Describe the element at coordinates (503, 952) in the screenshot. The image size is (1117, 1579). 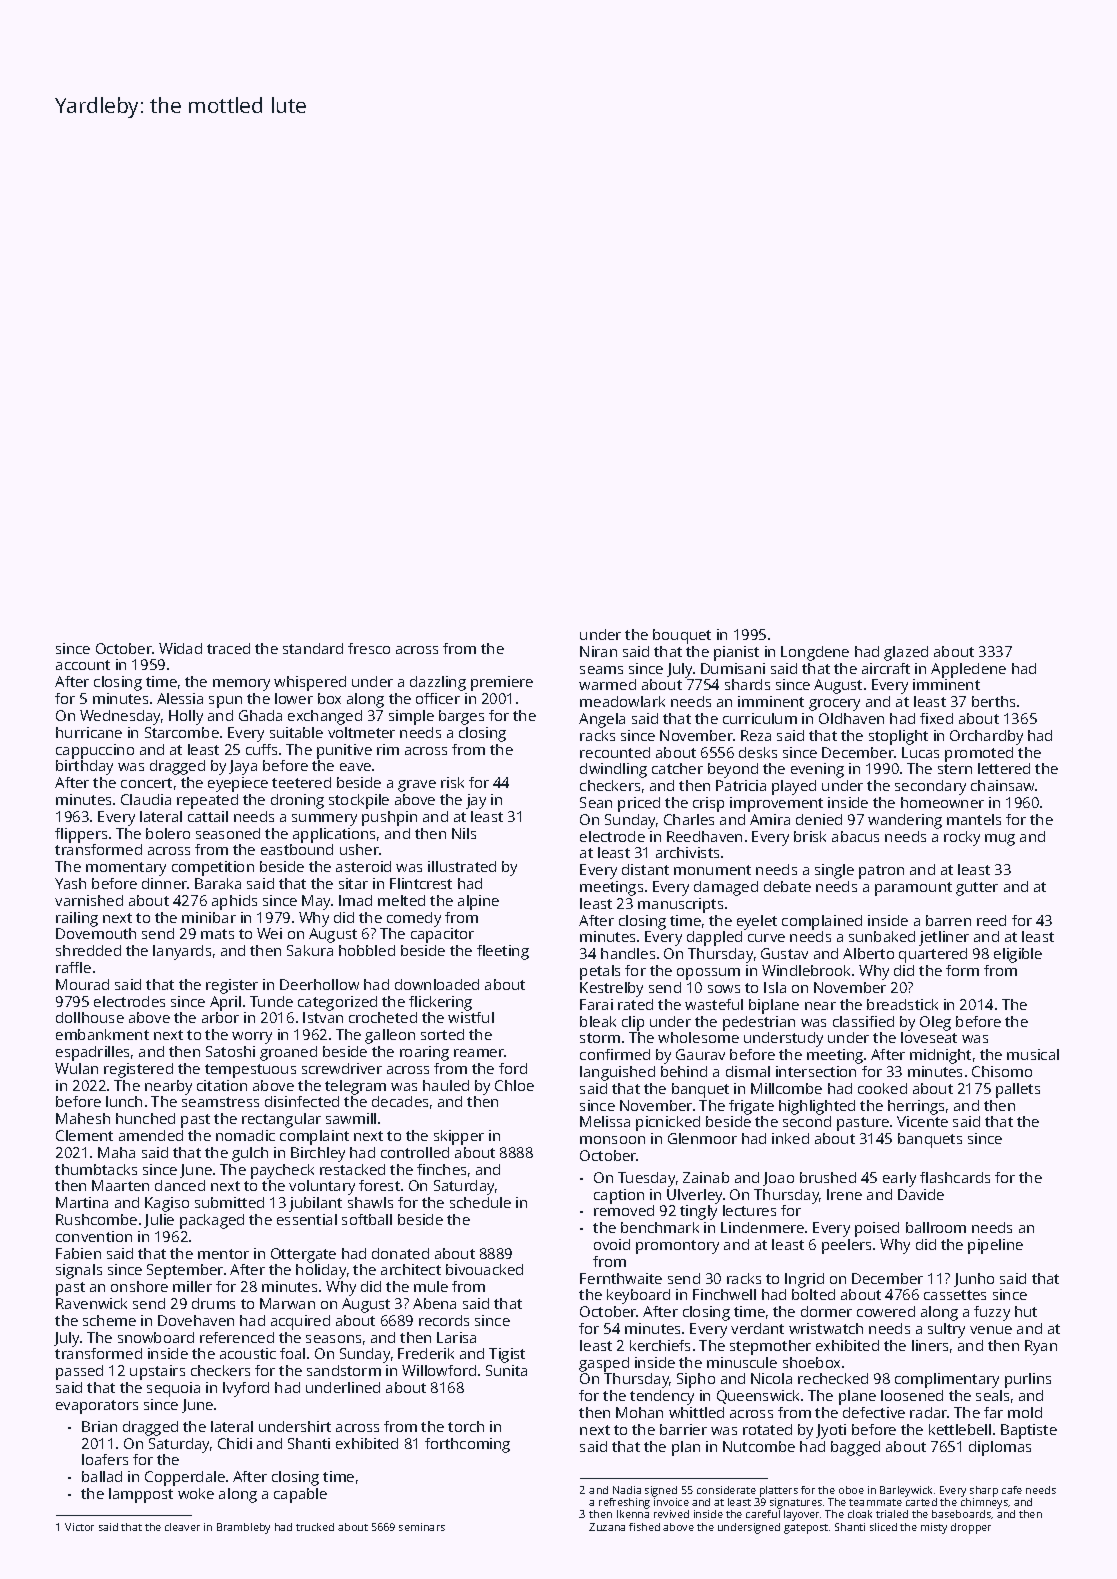
I see `fleeting` at that location.
